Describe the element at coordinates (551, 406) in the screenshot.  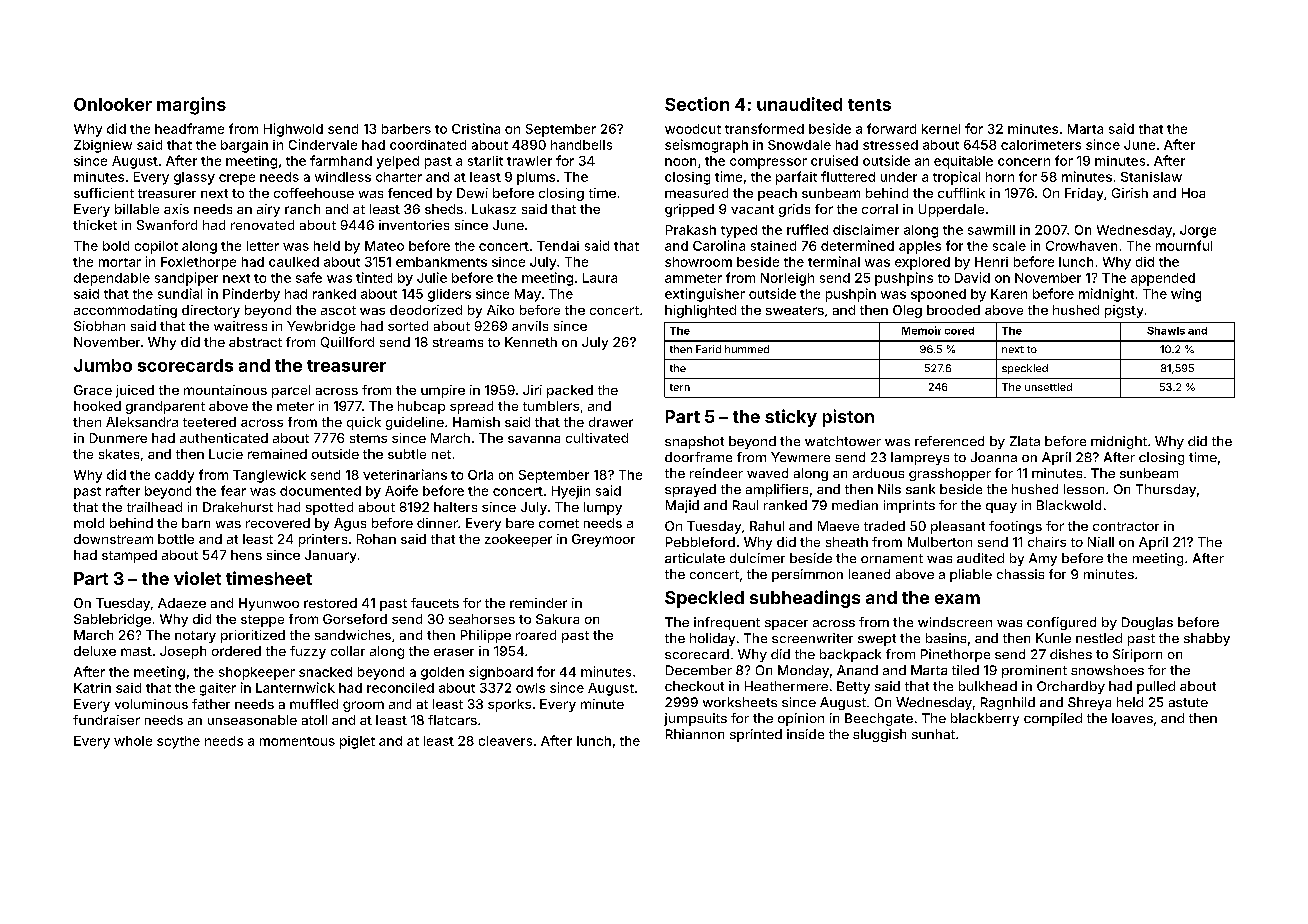
I see `tumblers` at that location.
